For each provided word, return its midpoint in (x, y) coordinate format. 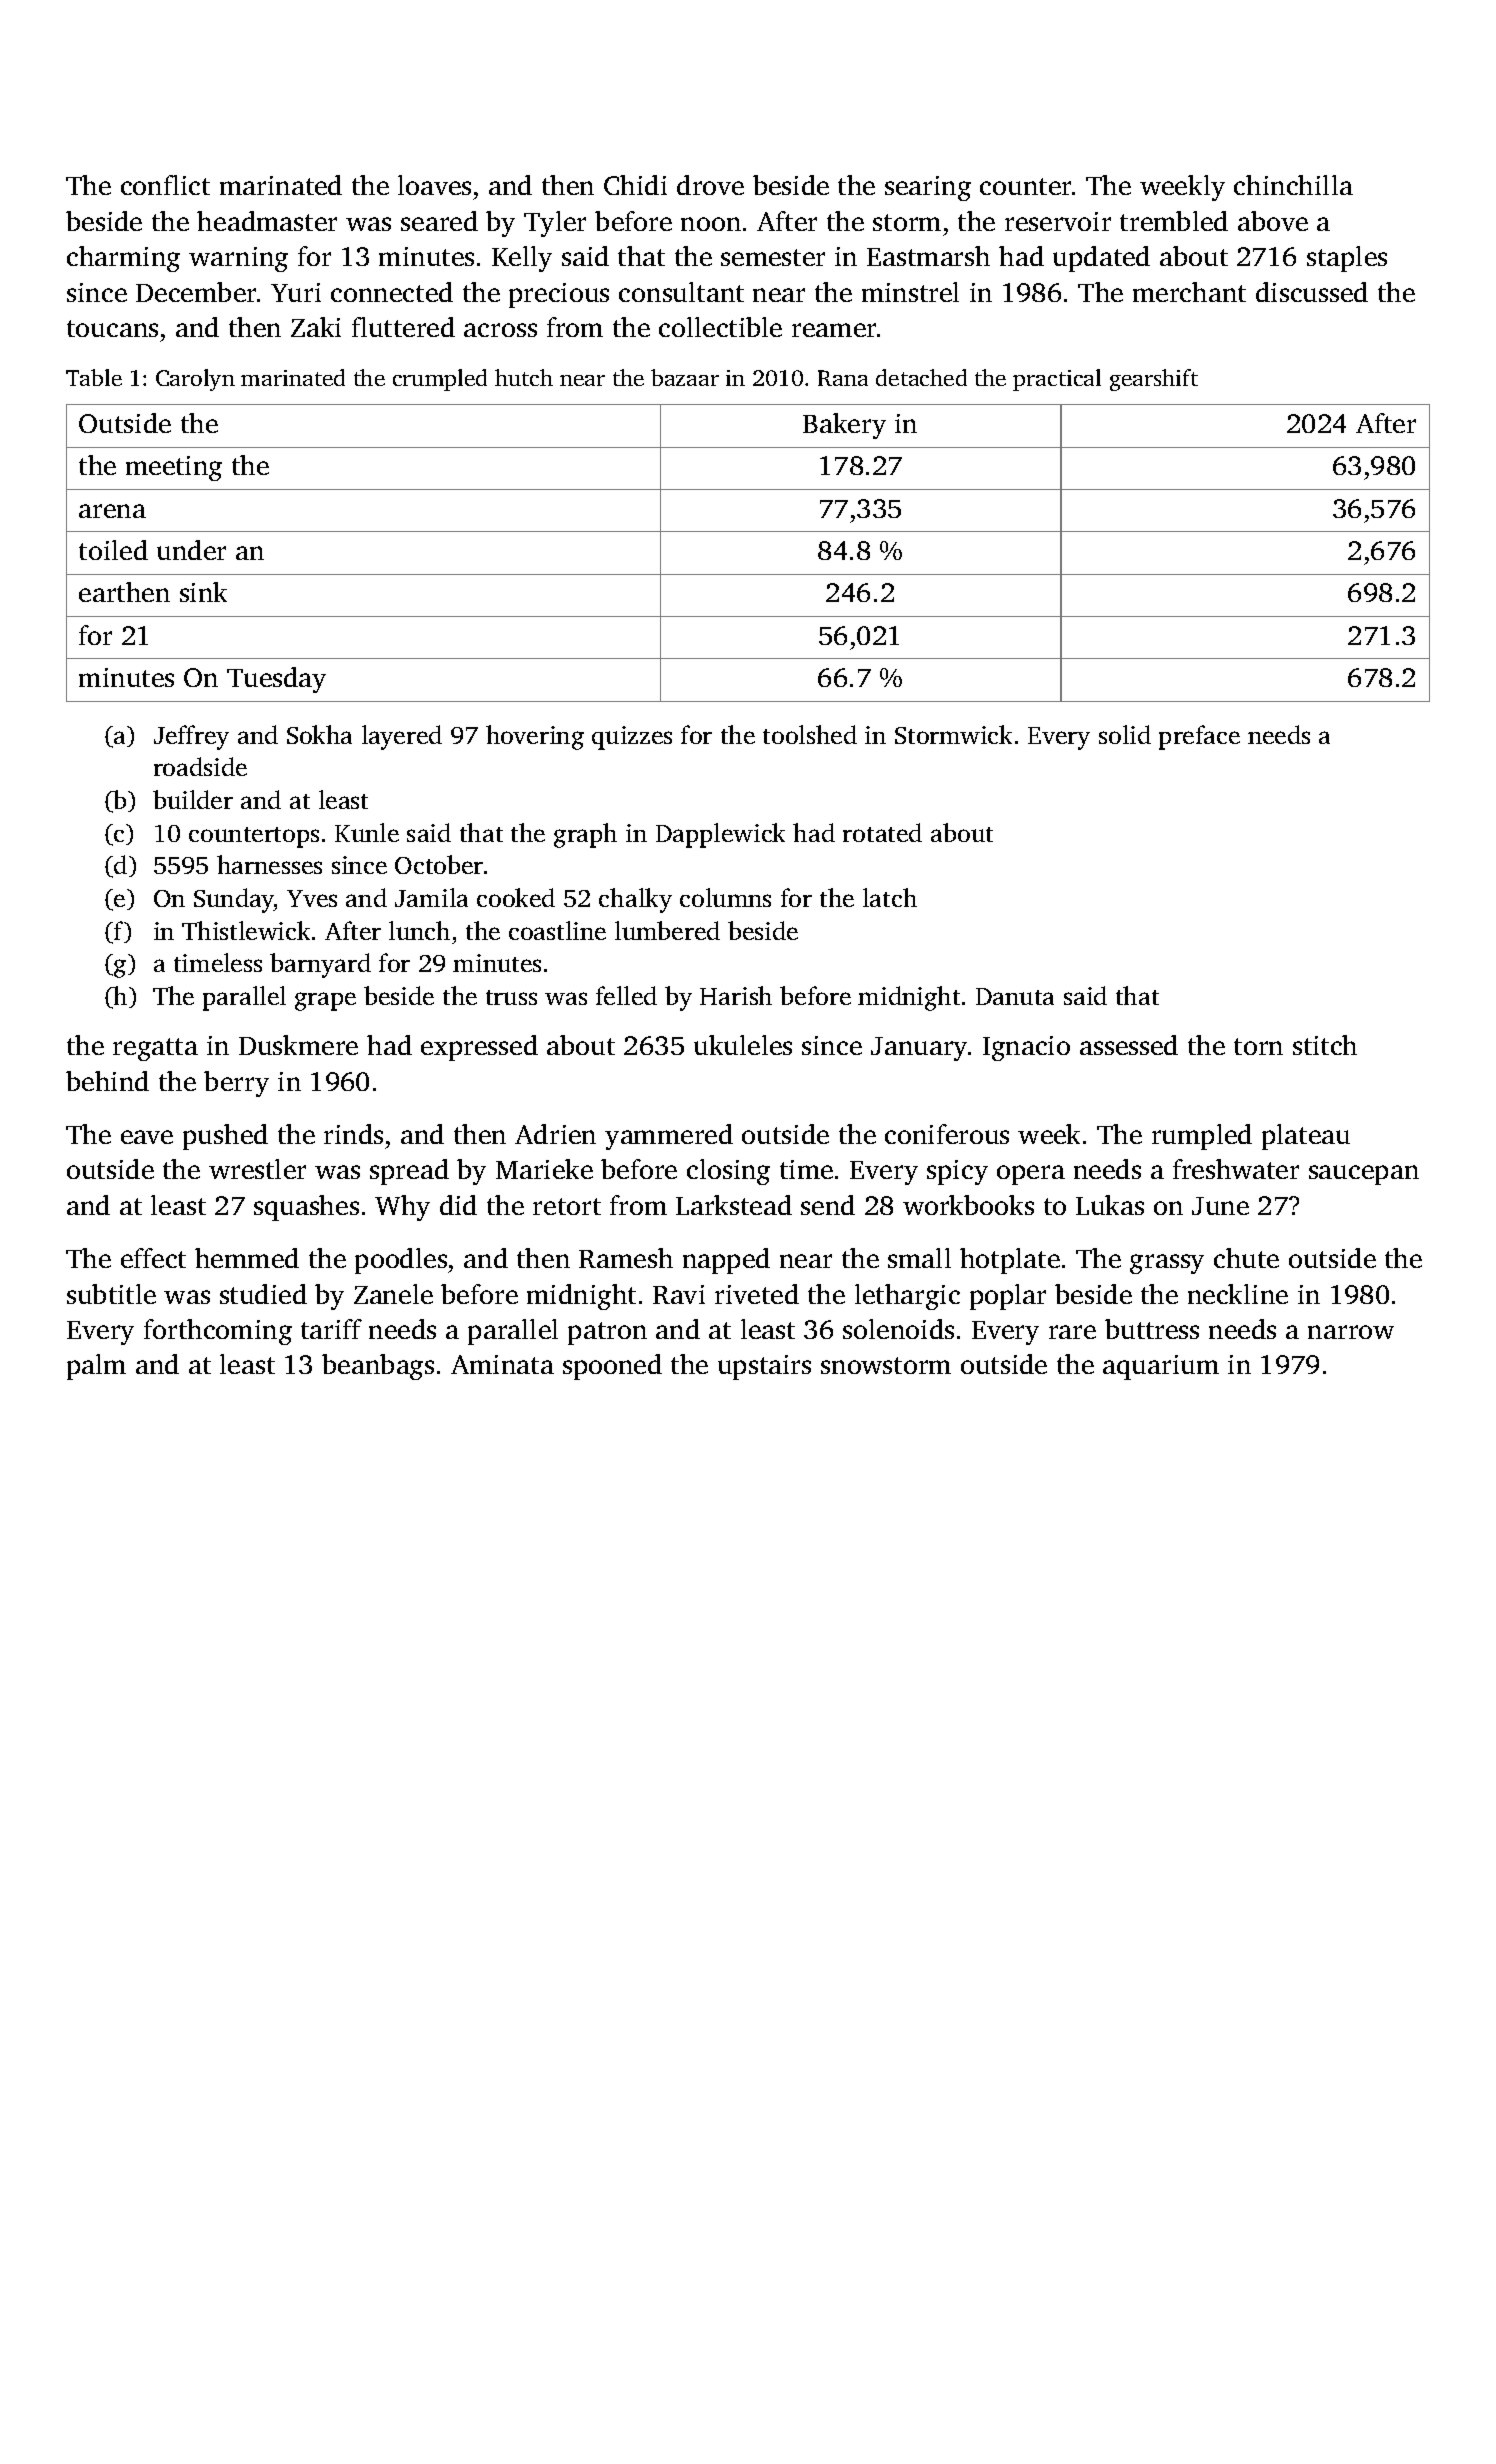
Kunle (367, 832)
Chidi (635, 185)
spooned (612, 1367)
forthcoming (218, 1332)
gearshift (1154, 380)
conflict (165, 185)
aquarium (1161, 1367)
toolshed (810, 734)
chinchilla (1293, 185)
